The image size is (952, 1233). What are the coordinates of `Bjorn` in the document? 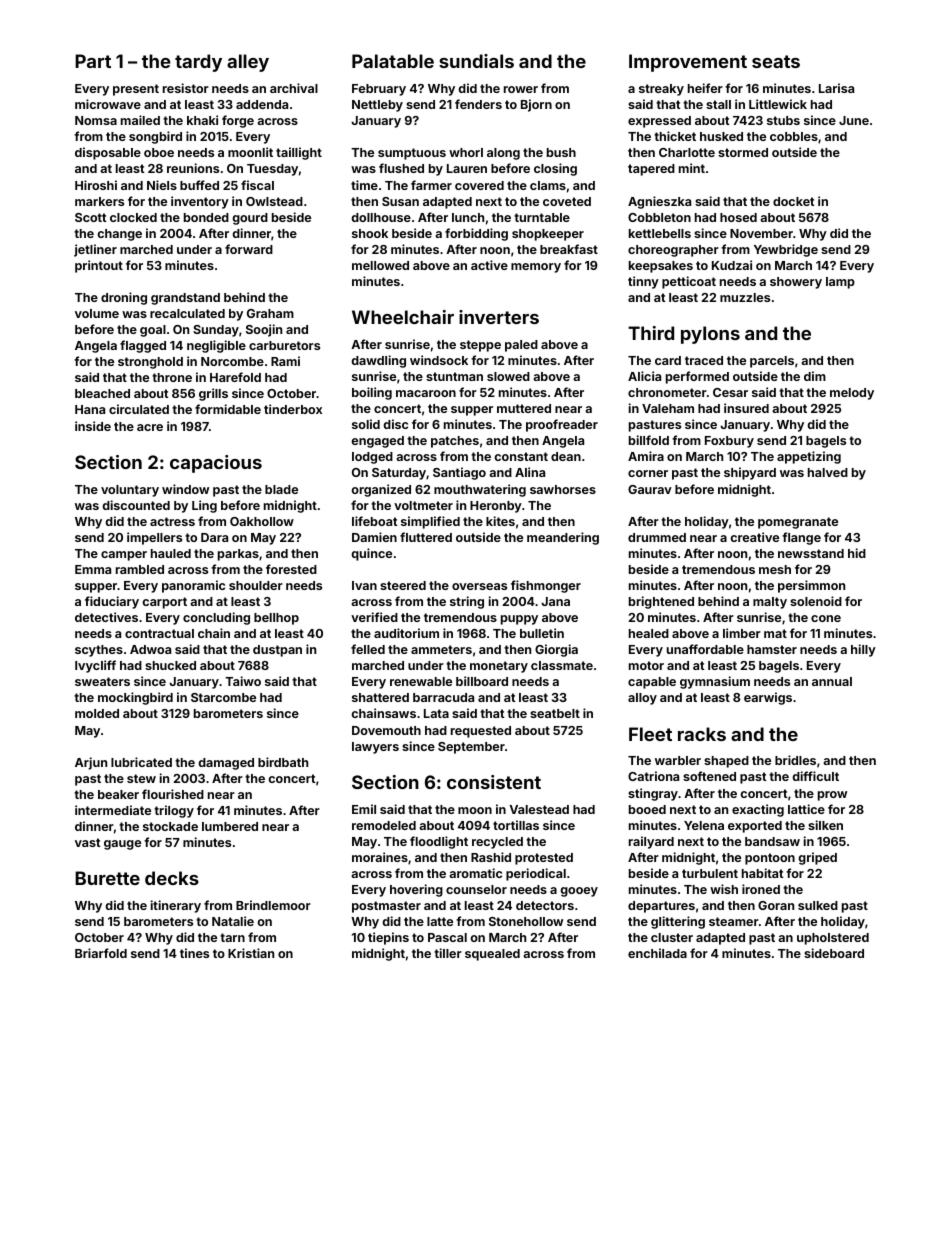 It's located at (536, 105).
